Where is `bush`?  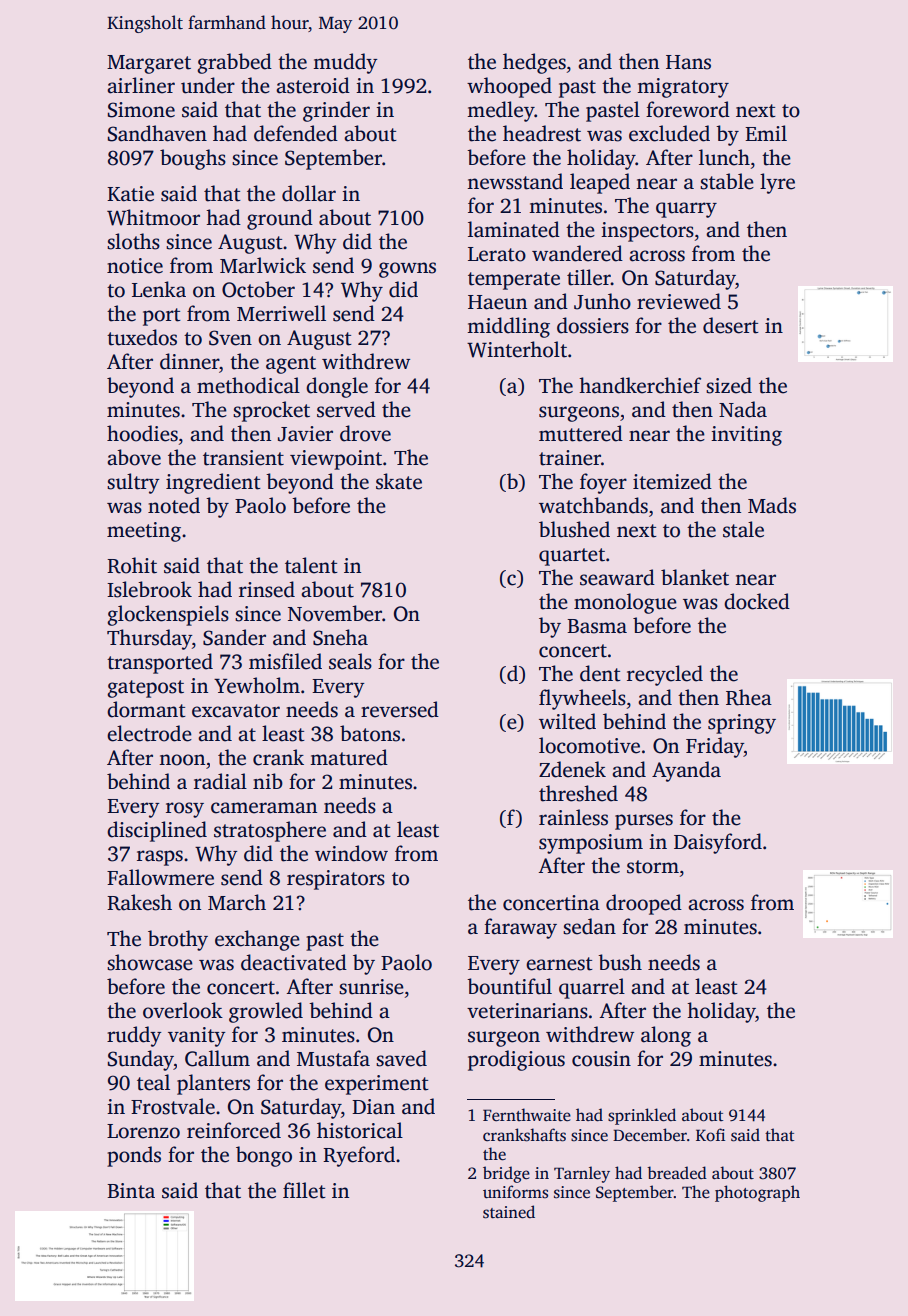 bush is located at coordinates (620, 962).
